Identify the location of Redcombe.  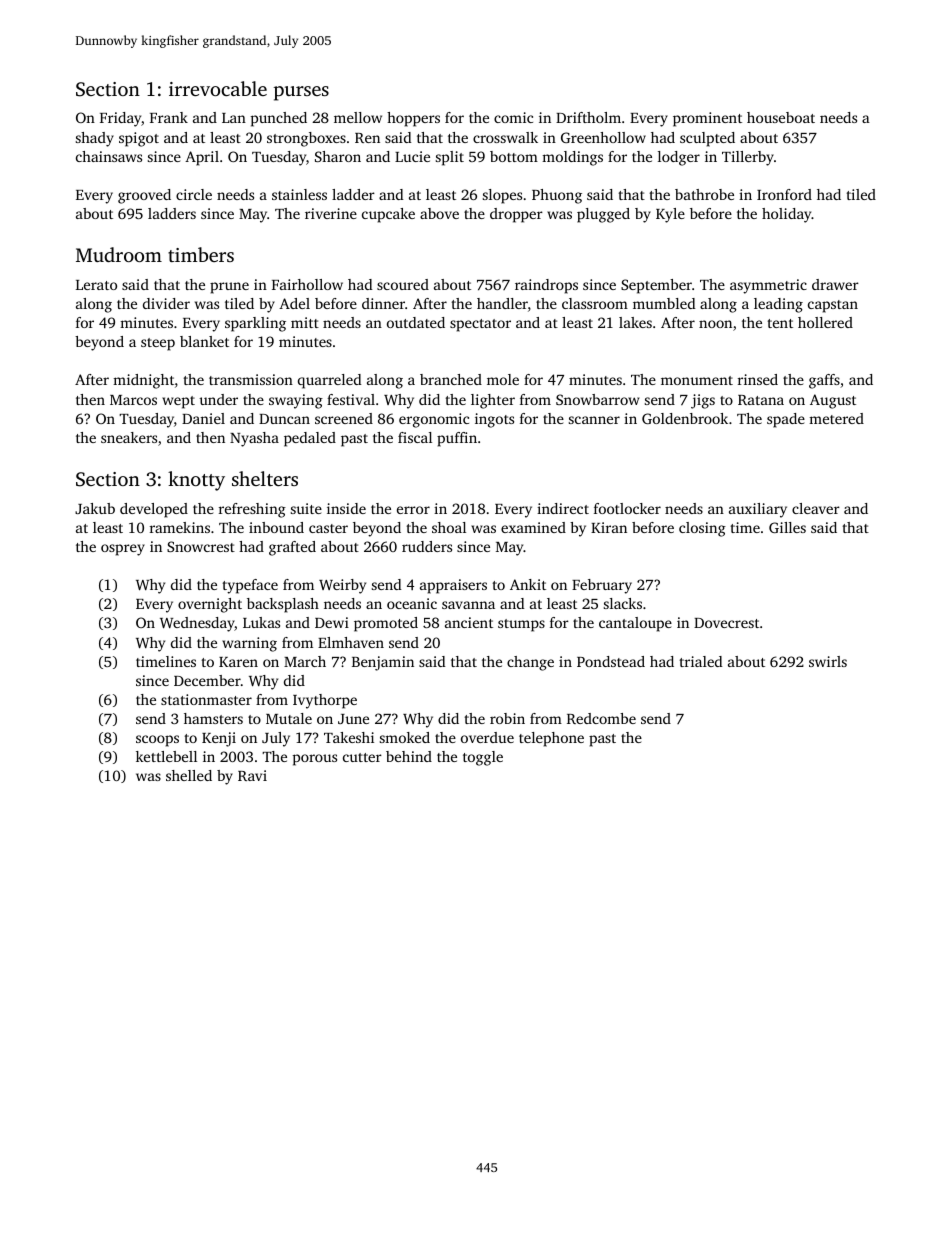
(601, 718).
